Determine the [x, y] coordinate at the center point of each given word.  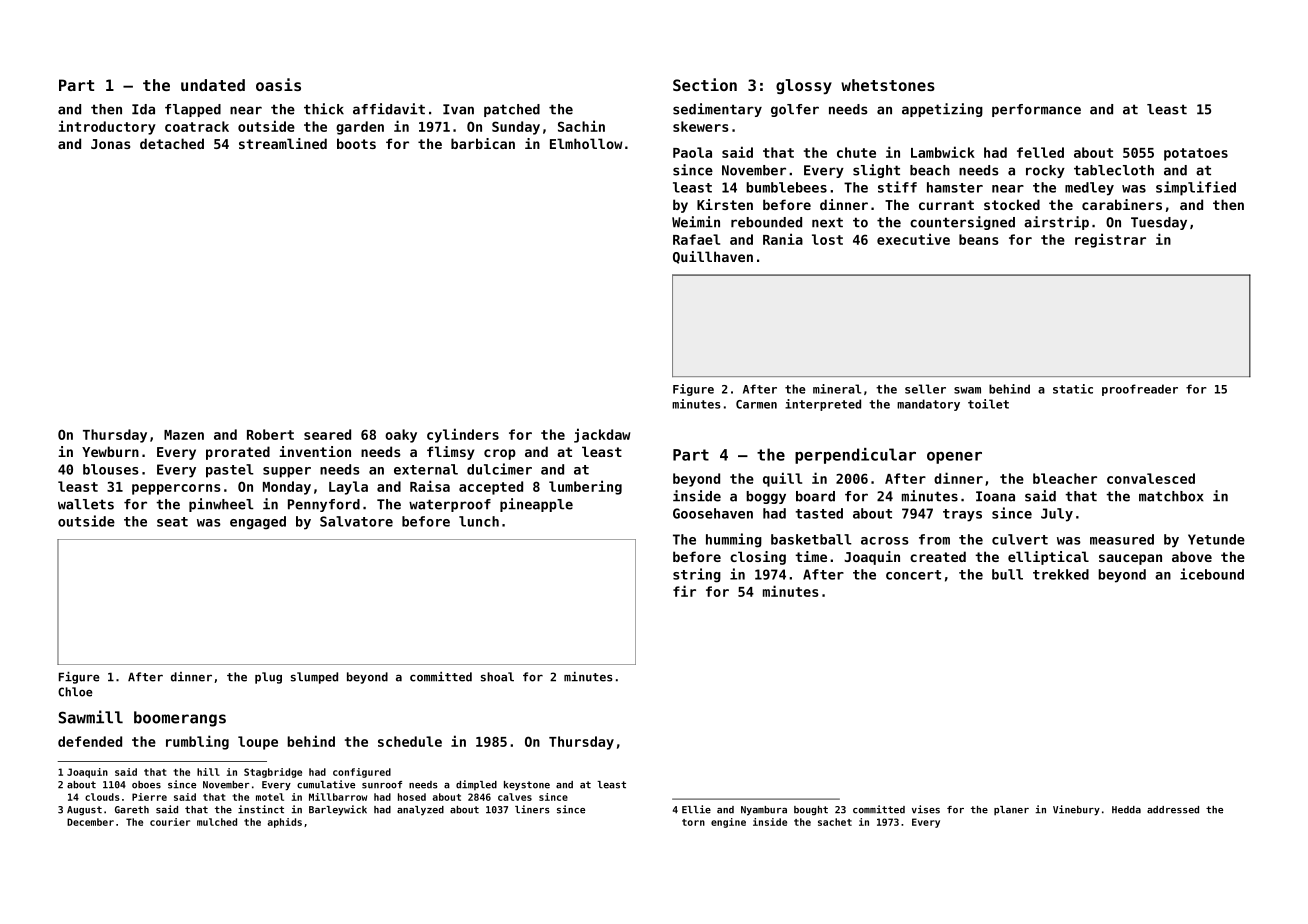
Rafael [696, 239]
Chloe [75, 692]
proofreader [1140, 390]
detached [172, 143]
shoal [497, 677]
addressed [1173, 810]
